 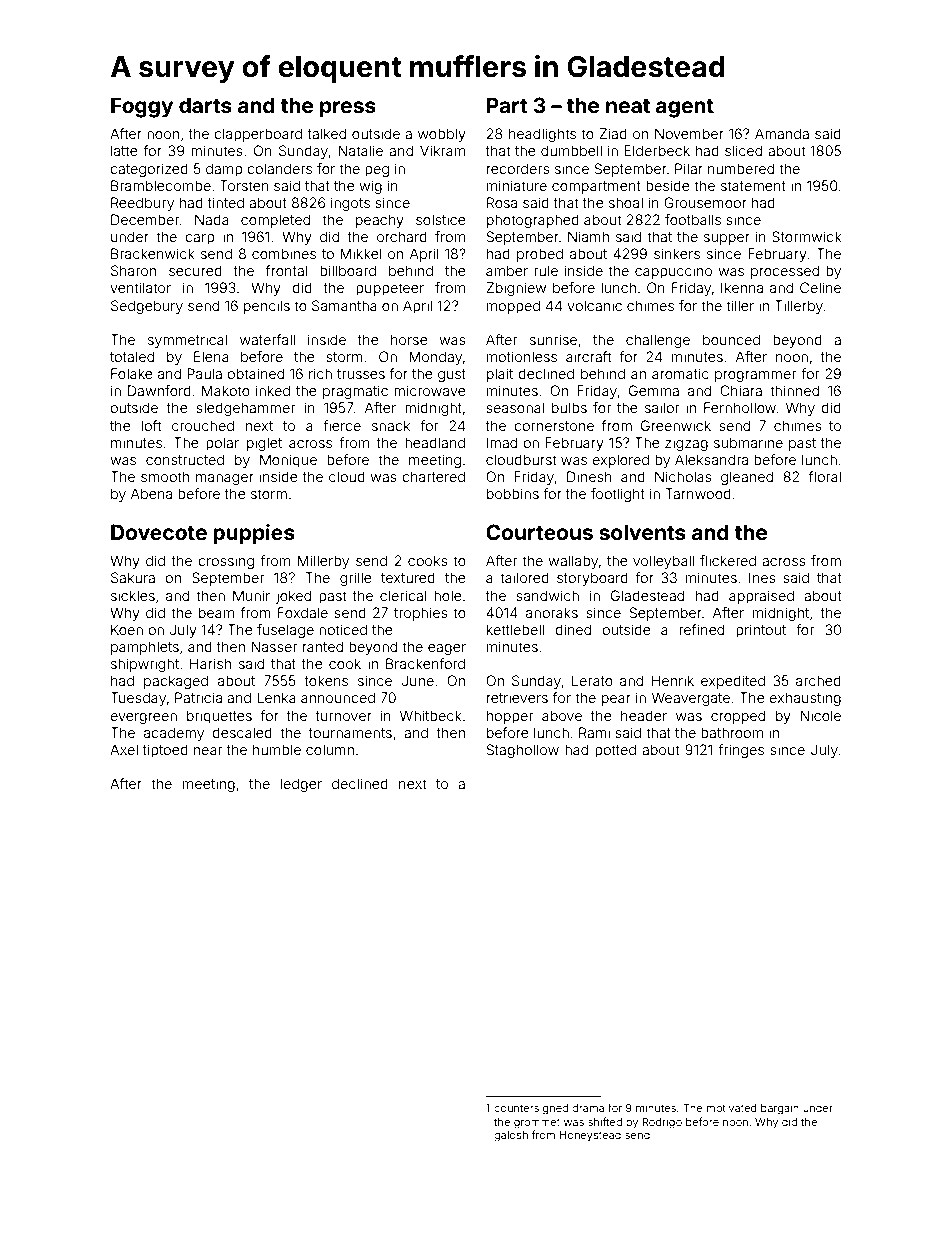 I want to click on bounced, so click(x=731, y=339).
